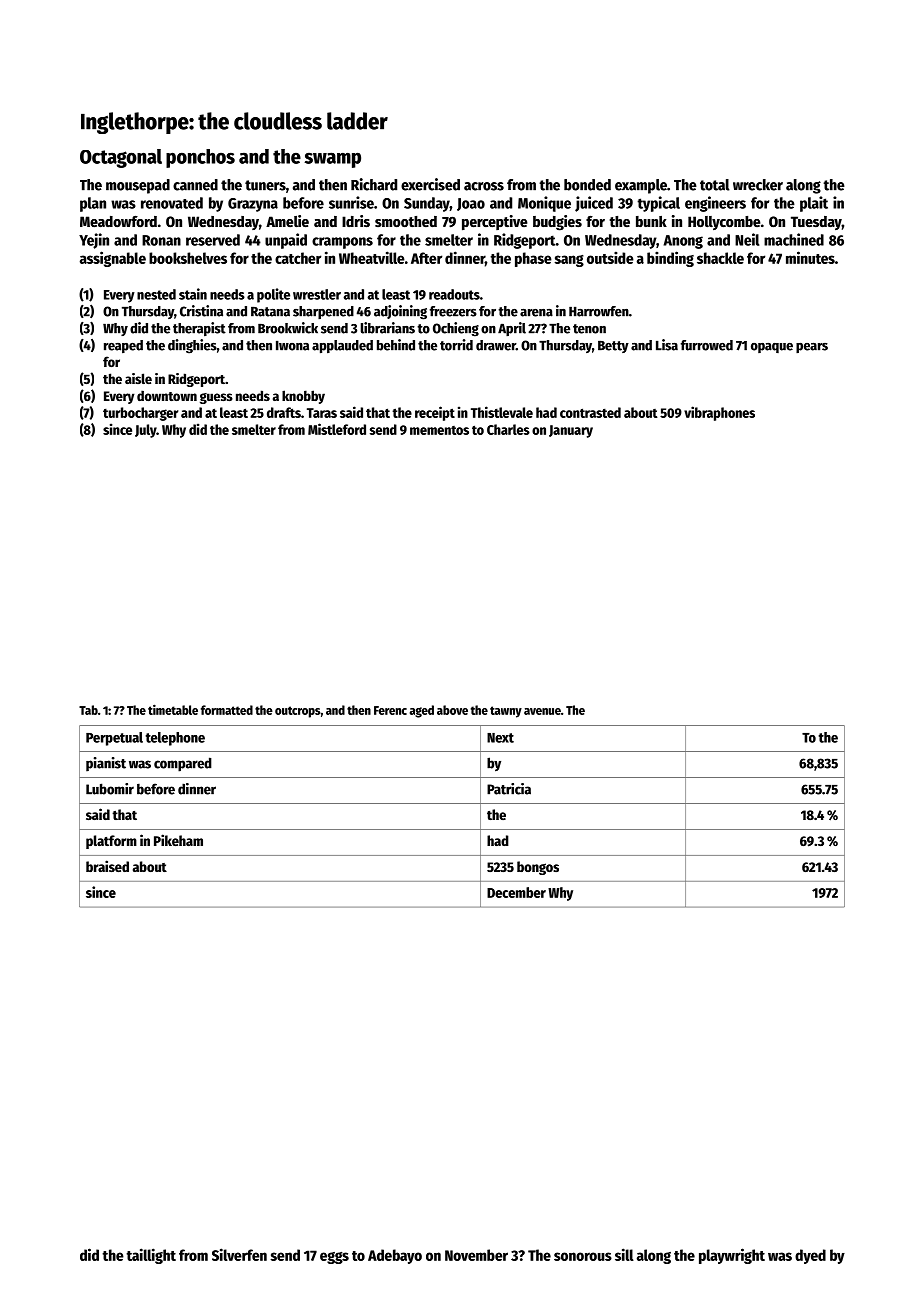  Describe the element at coordinates (151, 1256) in the screenshot. I see `taillight` at that location.
